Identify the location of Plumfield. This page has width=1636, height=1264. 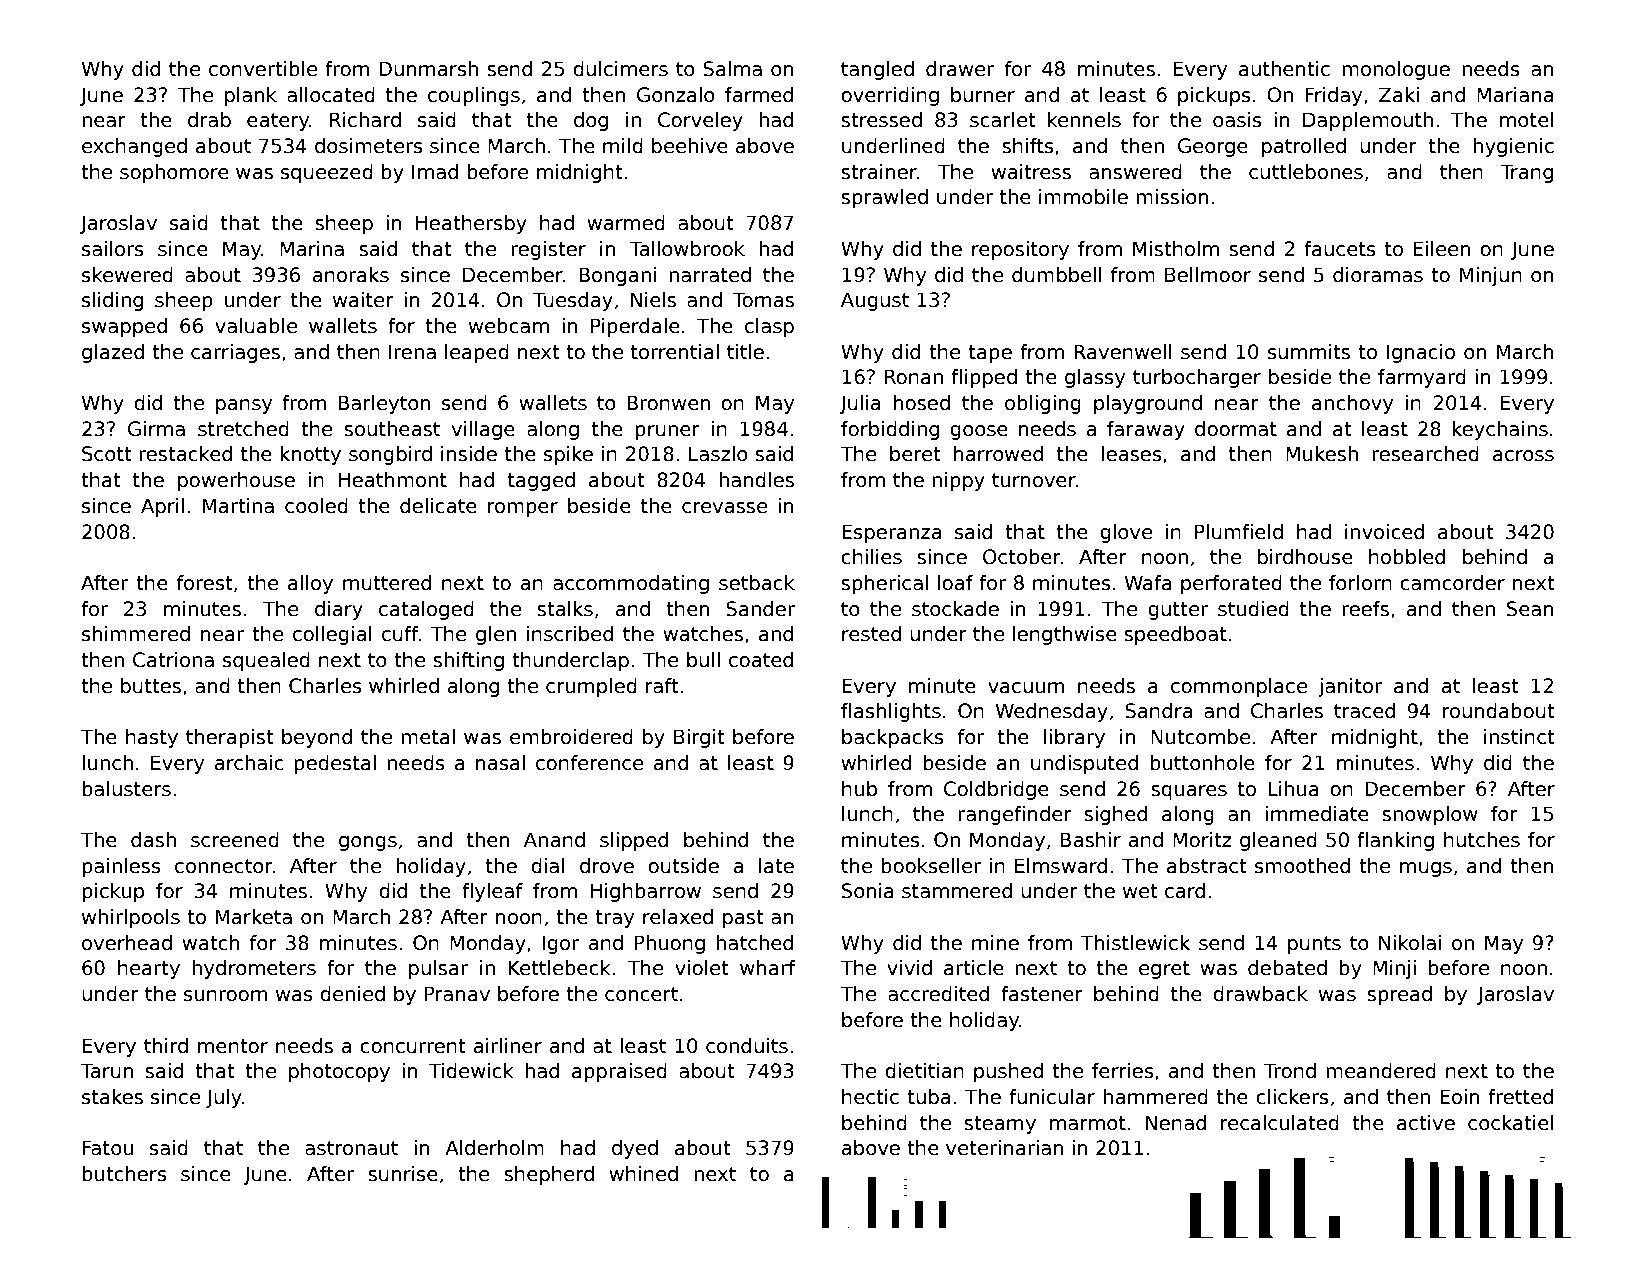
(1239, 532).
